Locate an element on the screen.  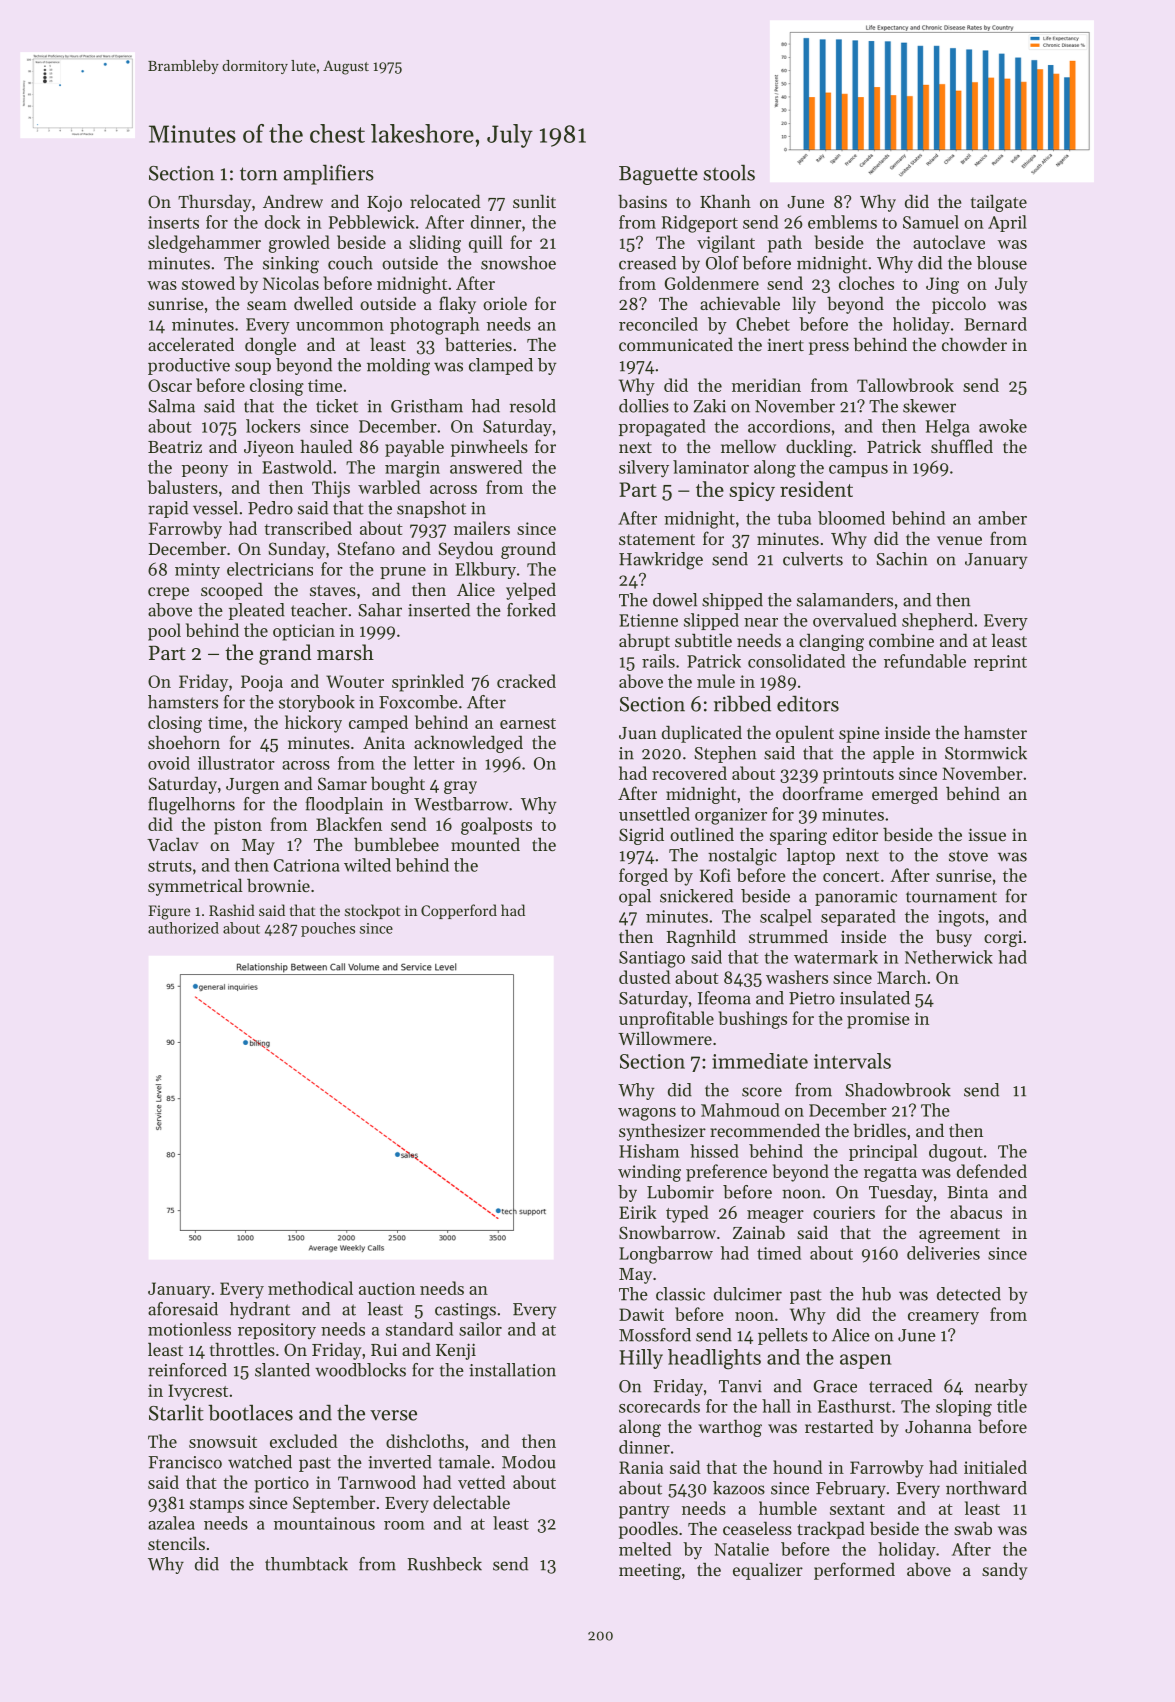
Rushbeck is located at coordinates (444, 1564).
